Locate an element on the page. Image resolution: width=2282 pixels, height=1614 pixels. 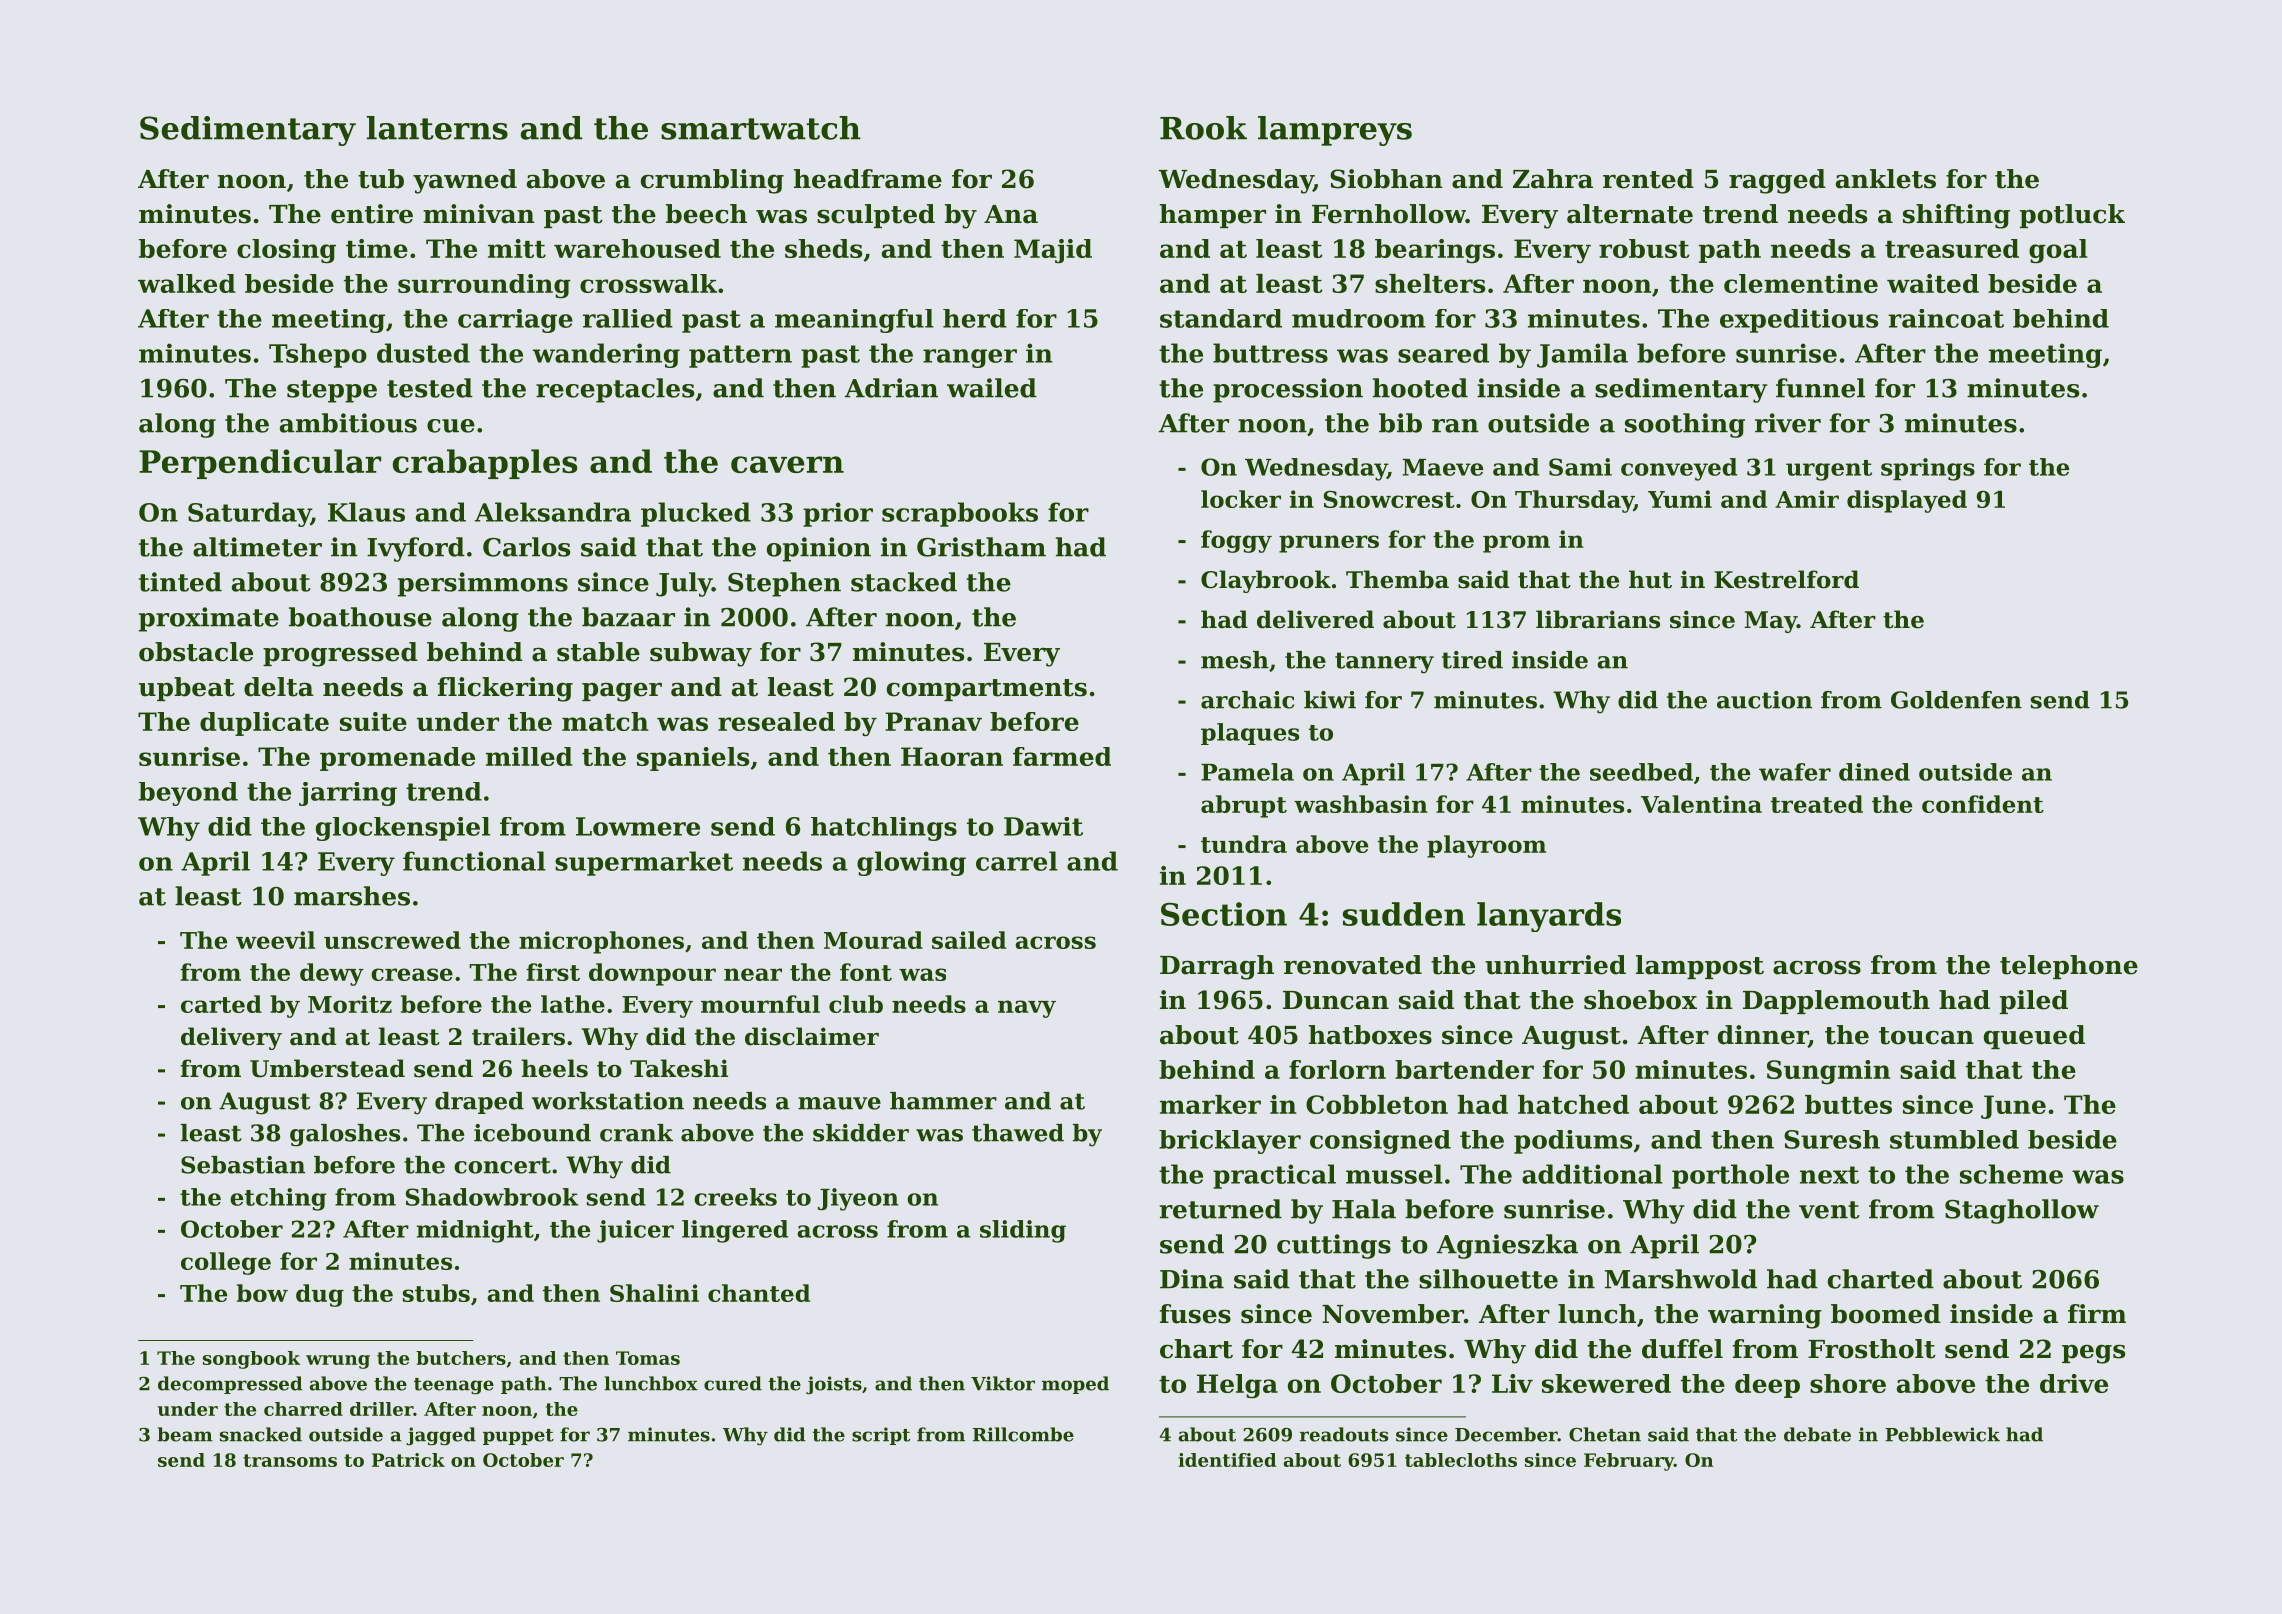
yawned is located at coordinates (465, 181).
